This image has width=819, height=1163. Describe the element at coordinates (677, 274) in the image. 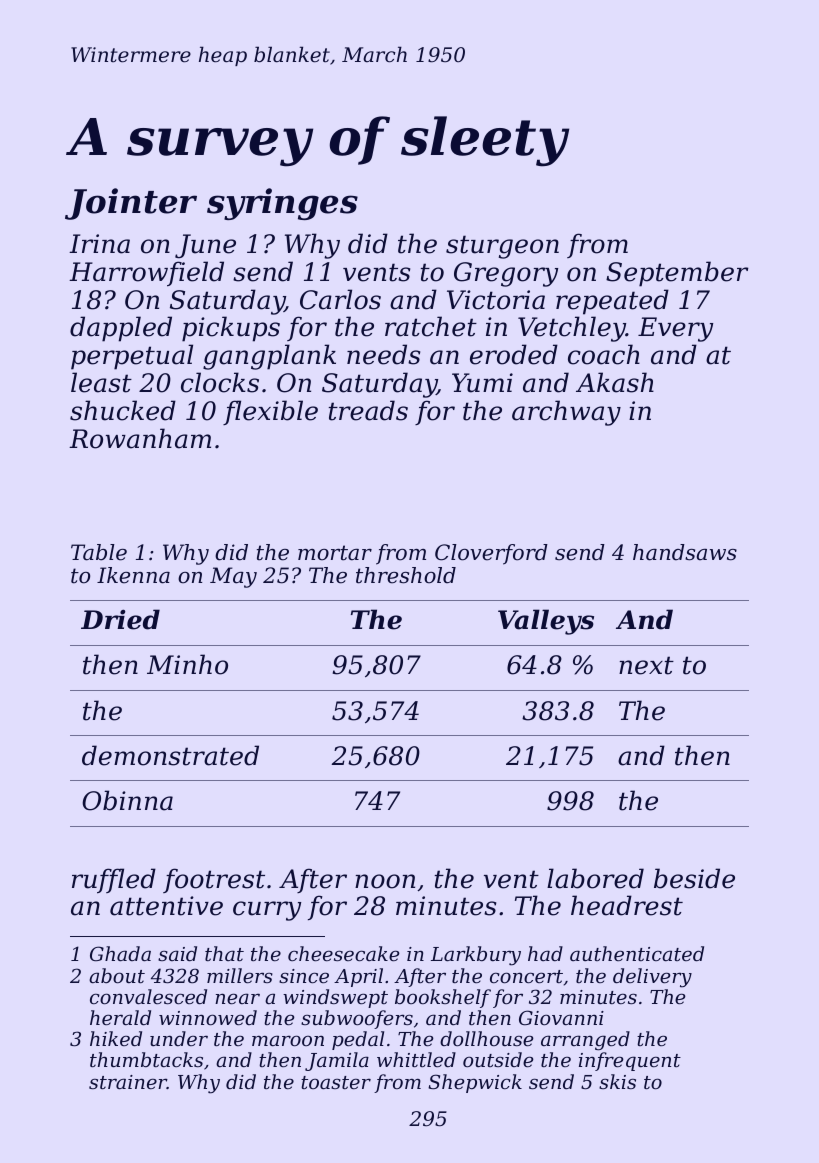

I see `September` at that location.
